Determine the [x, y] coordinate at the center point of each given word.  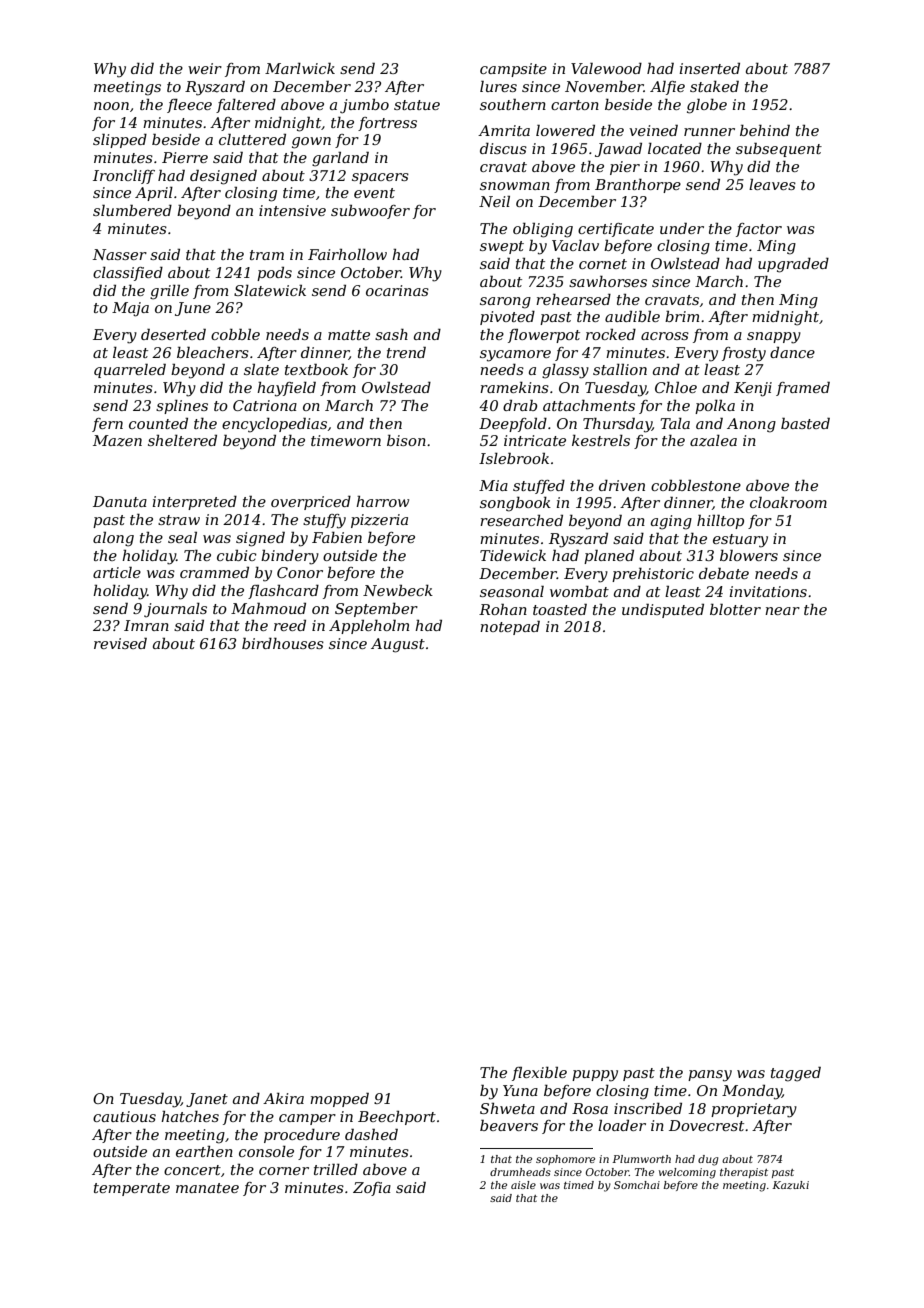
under [682, 228]
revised [120, 643]
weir [205, 68]
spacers [380, 178]
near [782, 611]
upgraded [793, 265]
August [398, 645]
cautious [124, 1116]
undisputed [663, 610]
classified [128, 274]
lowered [565, 130]
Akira [283, 1098]
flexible [539, 1074]
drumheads [520, 1172]
